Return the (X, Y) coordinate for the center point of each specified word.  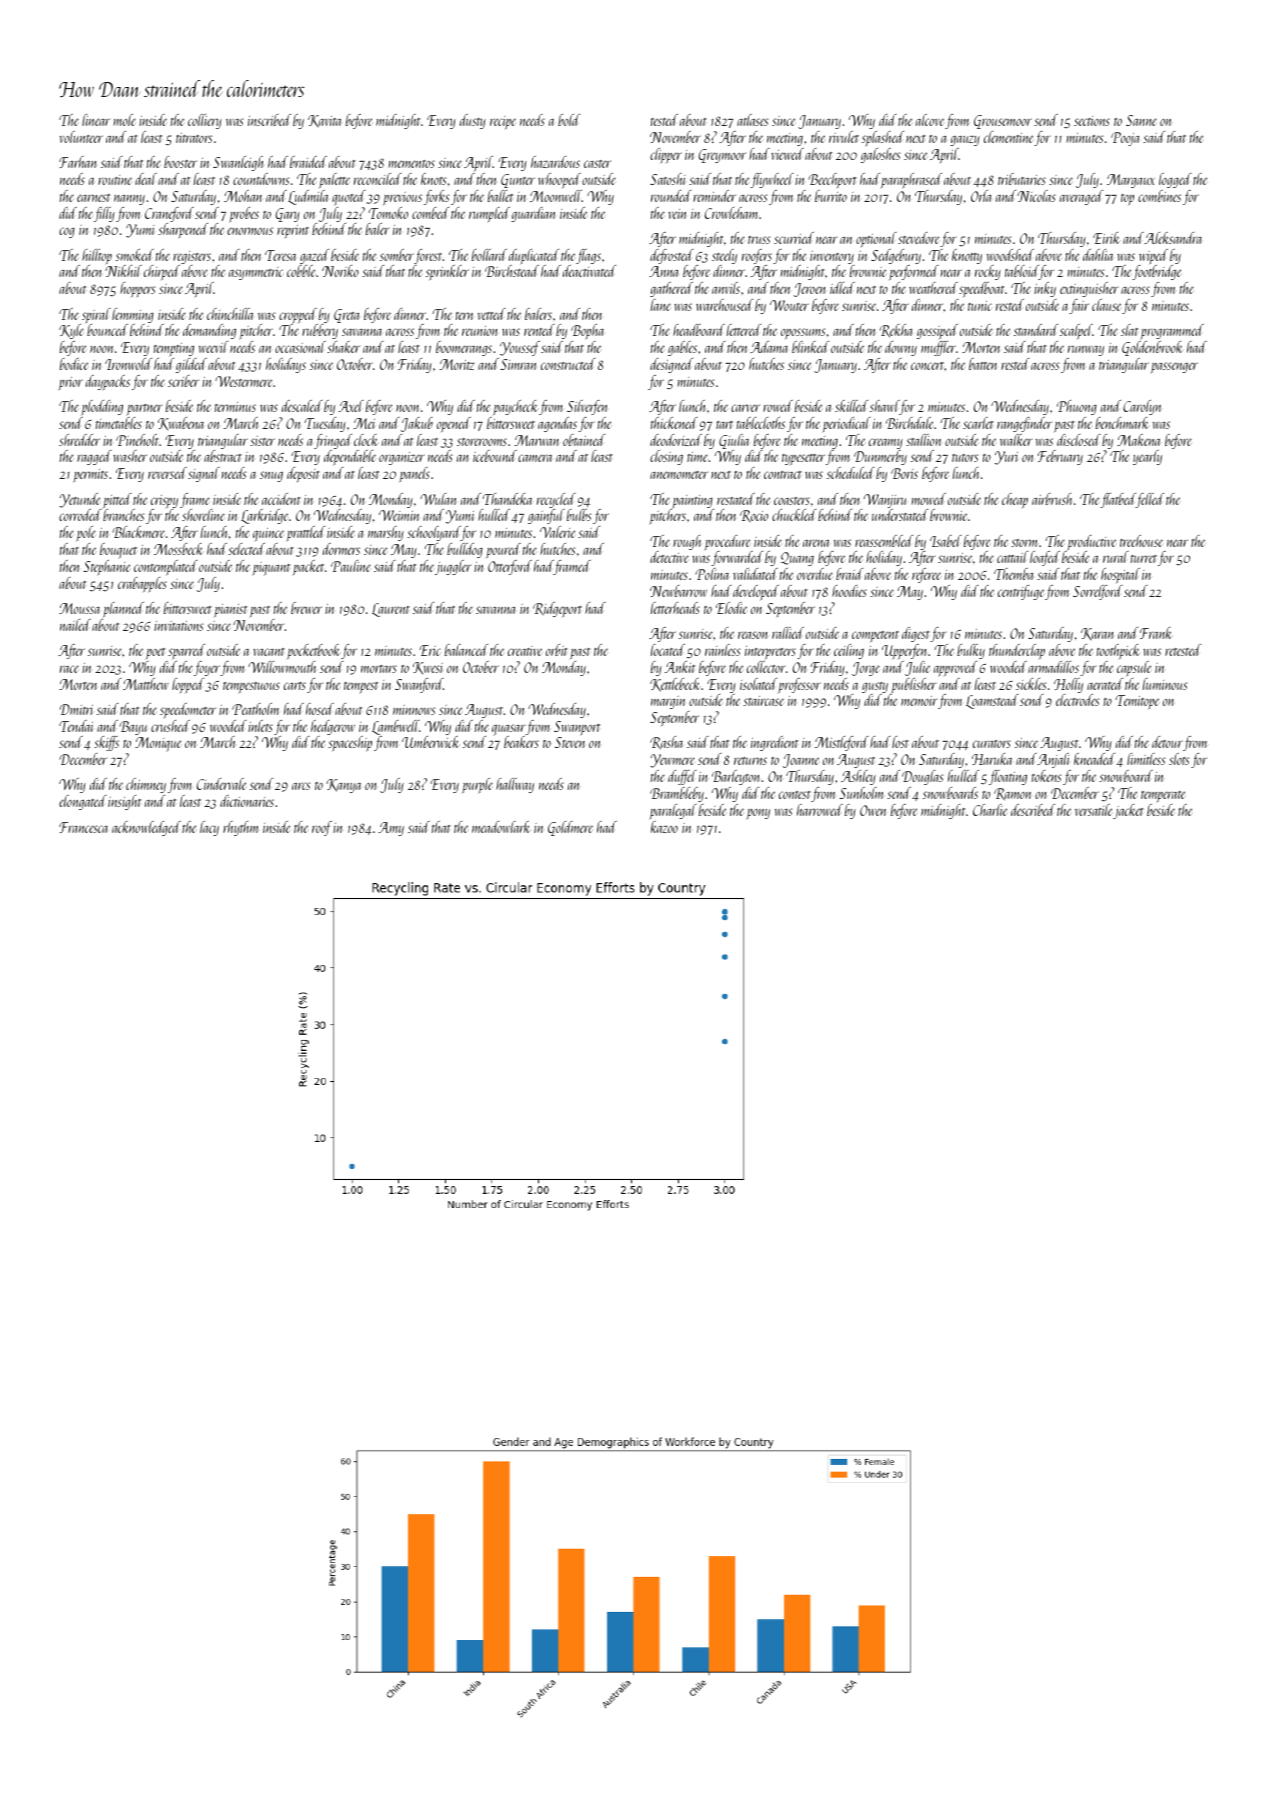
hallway (515, 785)
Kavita (324, 121)
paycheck (516, 407)
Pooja (1125, 139)
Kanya (344, 786)
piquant (271, 569)
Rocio (754, 516)
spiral (96, 316)
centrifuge (1021, 592)
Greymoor (722, 156)
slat (1129, 330)
